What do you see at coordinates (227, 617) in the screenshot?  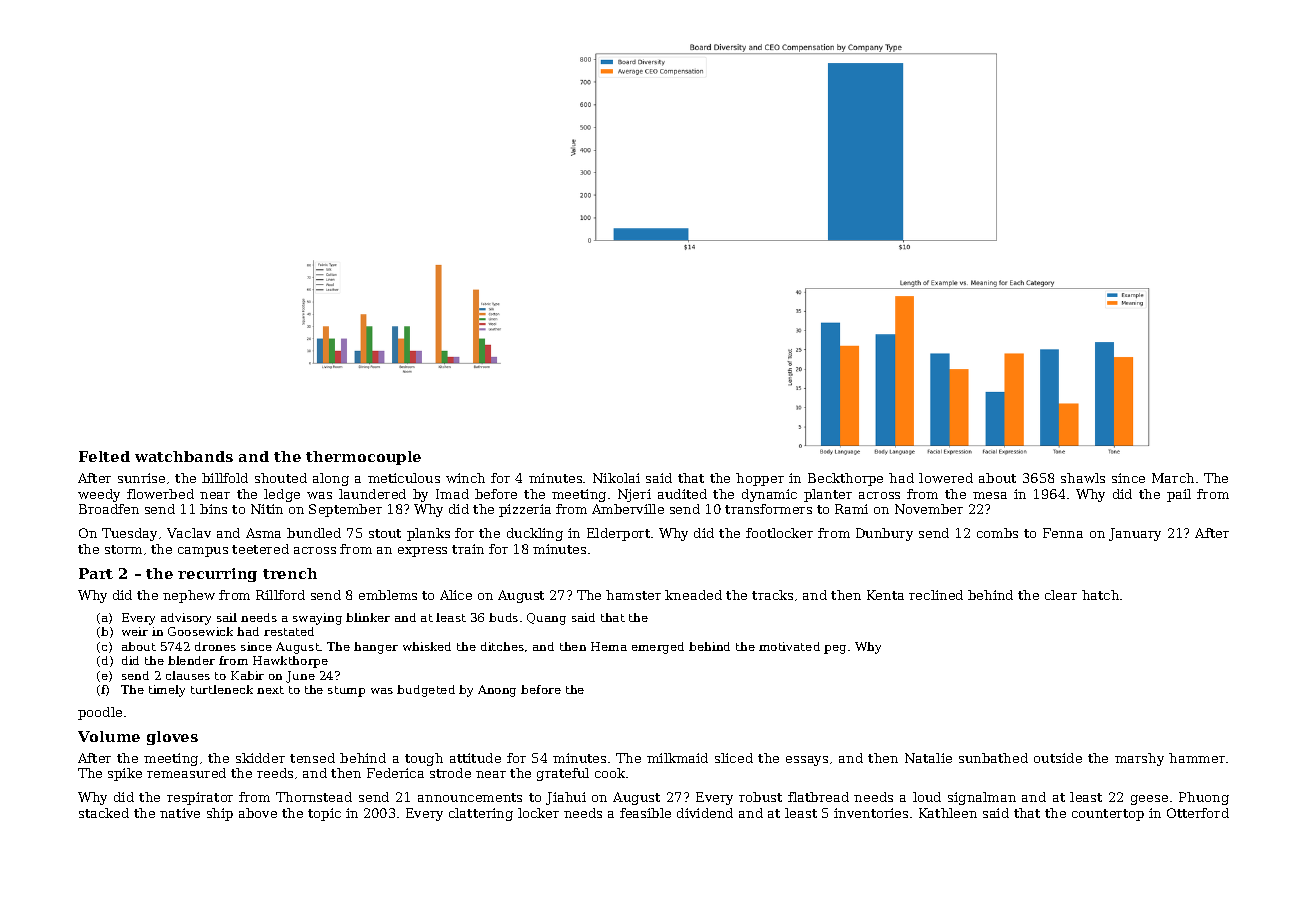 I see `sail` at bounding box center [227, 617].
